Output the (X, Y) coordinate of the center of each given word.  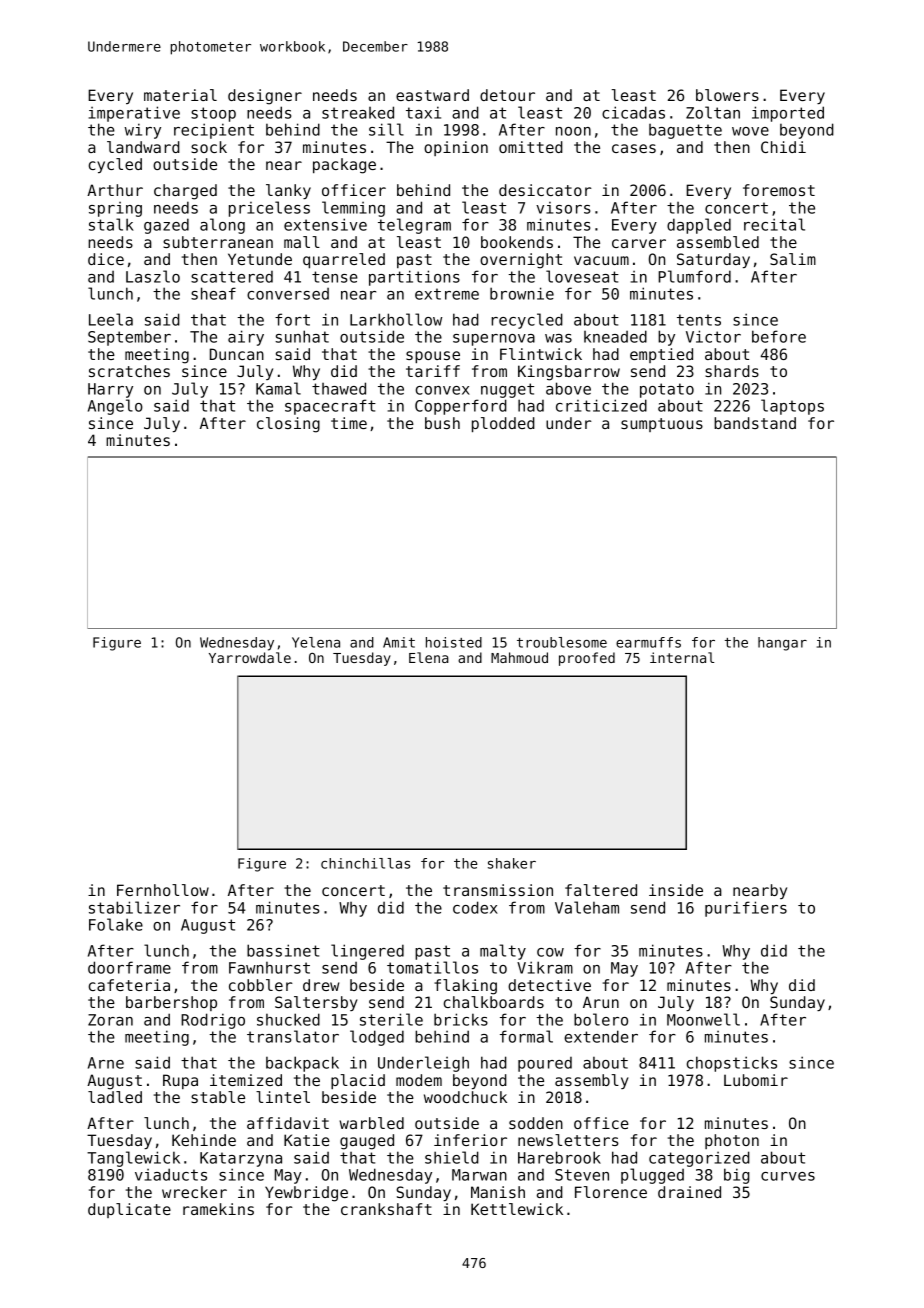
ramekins (218, 1209)
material (180, 95)
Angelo (115, 407)
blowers (727, 95)
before (779, 336)
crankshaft (386, 1209)
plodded (503, 424)
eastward (432, 95)
